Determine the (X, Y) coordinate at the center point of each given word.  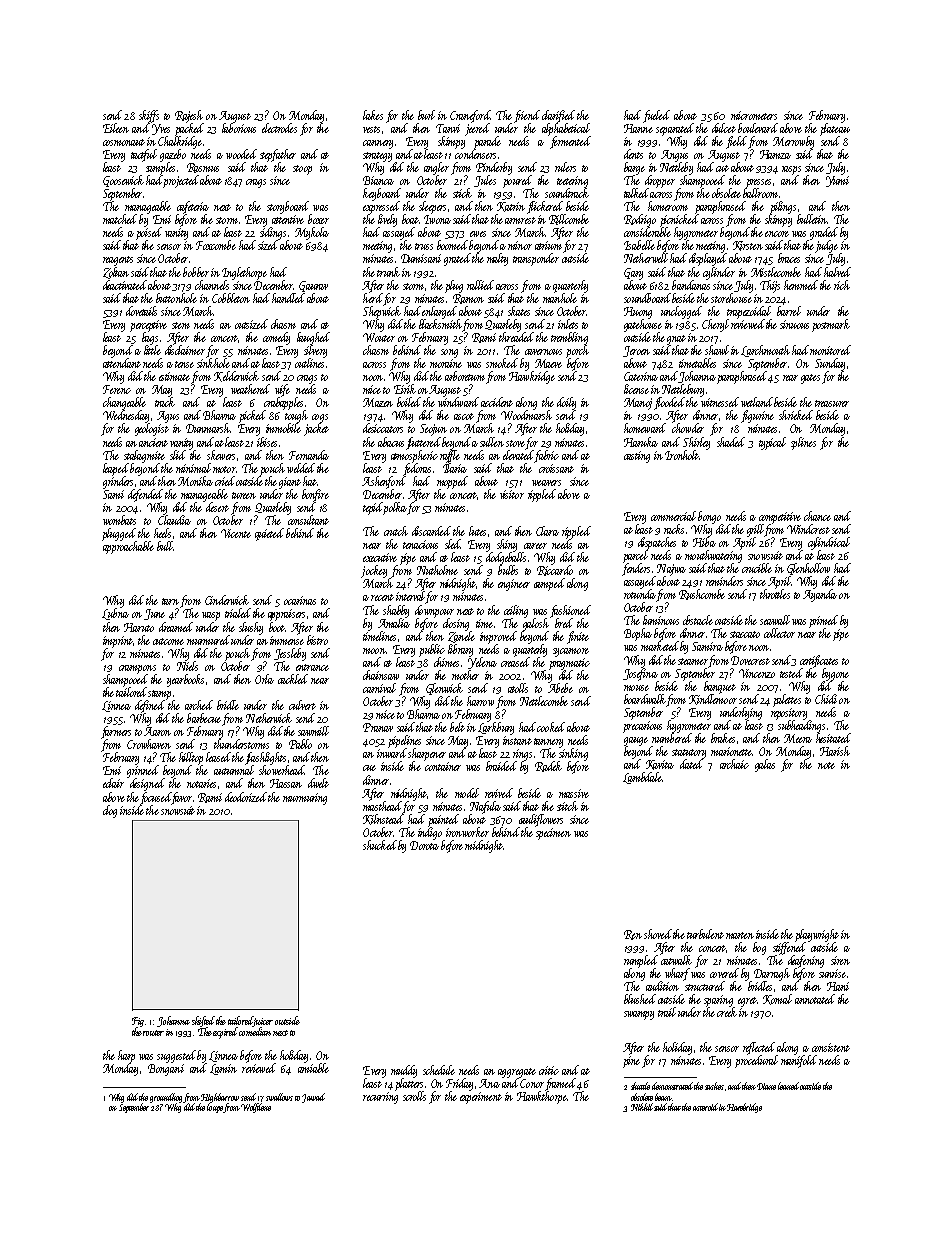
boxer (318, 219)
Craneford (470, 116)
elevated (518, 454)
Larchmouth (765, 351)
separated (675, 129)
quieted (269, 534)
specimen (553, 834)
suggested (176, 1056)
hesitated (833, 738)
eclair (113, 783)
